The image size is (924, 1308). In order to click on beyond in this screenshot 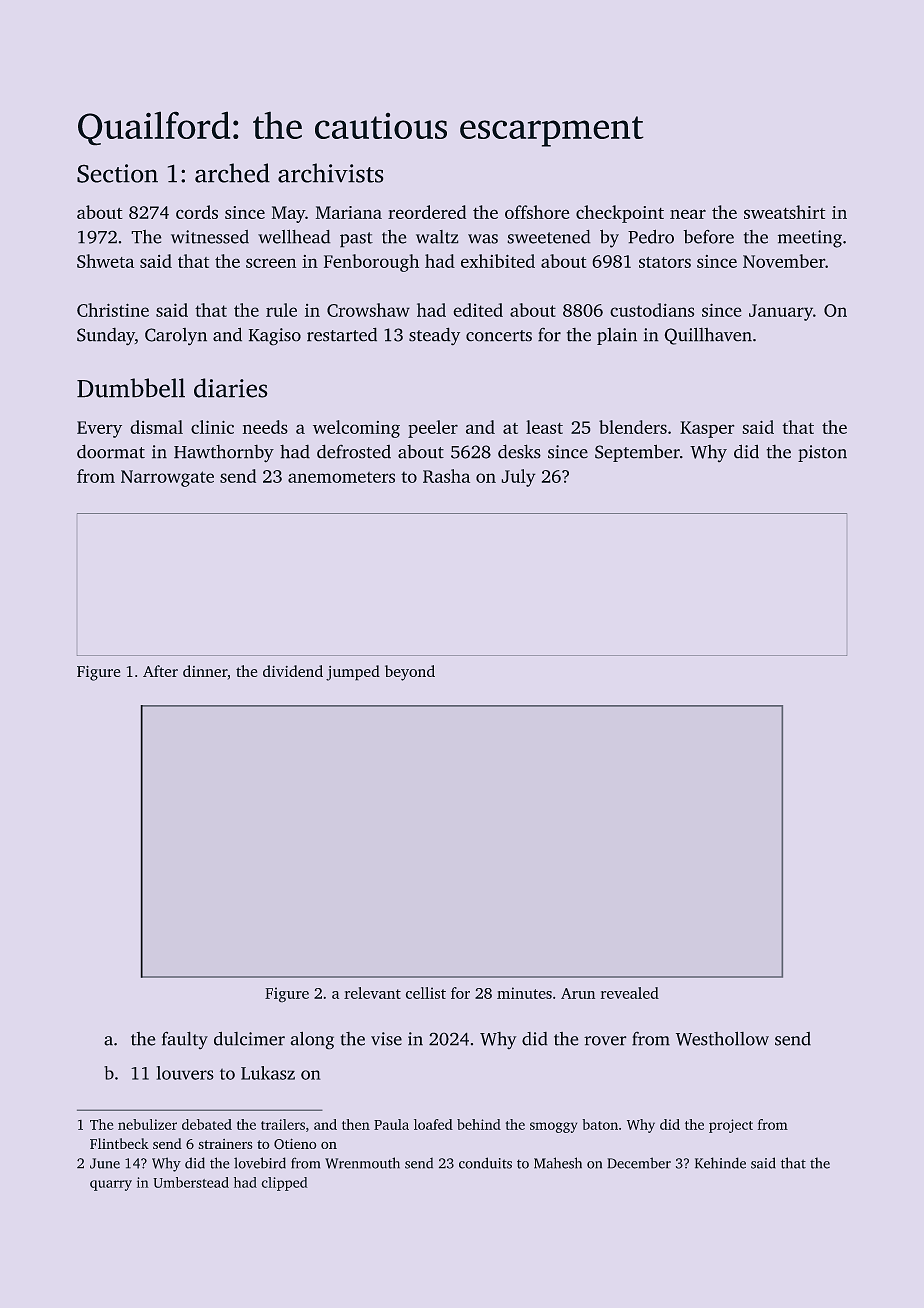, I will do `click(410, 673)`.
